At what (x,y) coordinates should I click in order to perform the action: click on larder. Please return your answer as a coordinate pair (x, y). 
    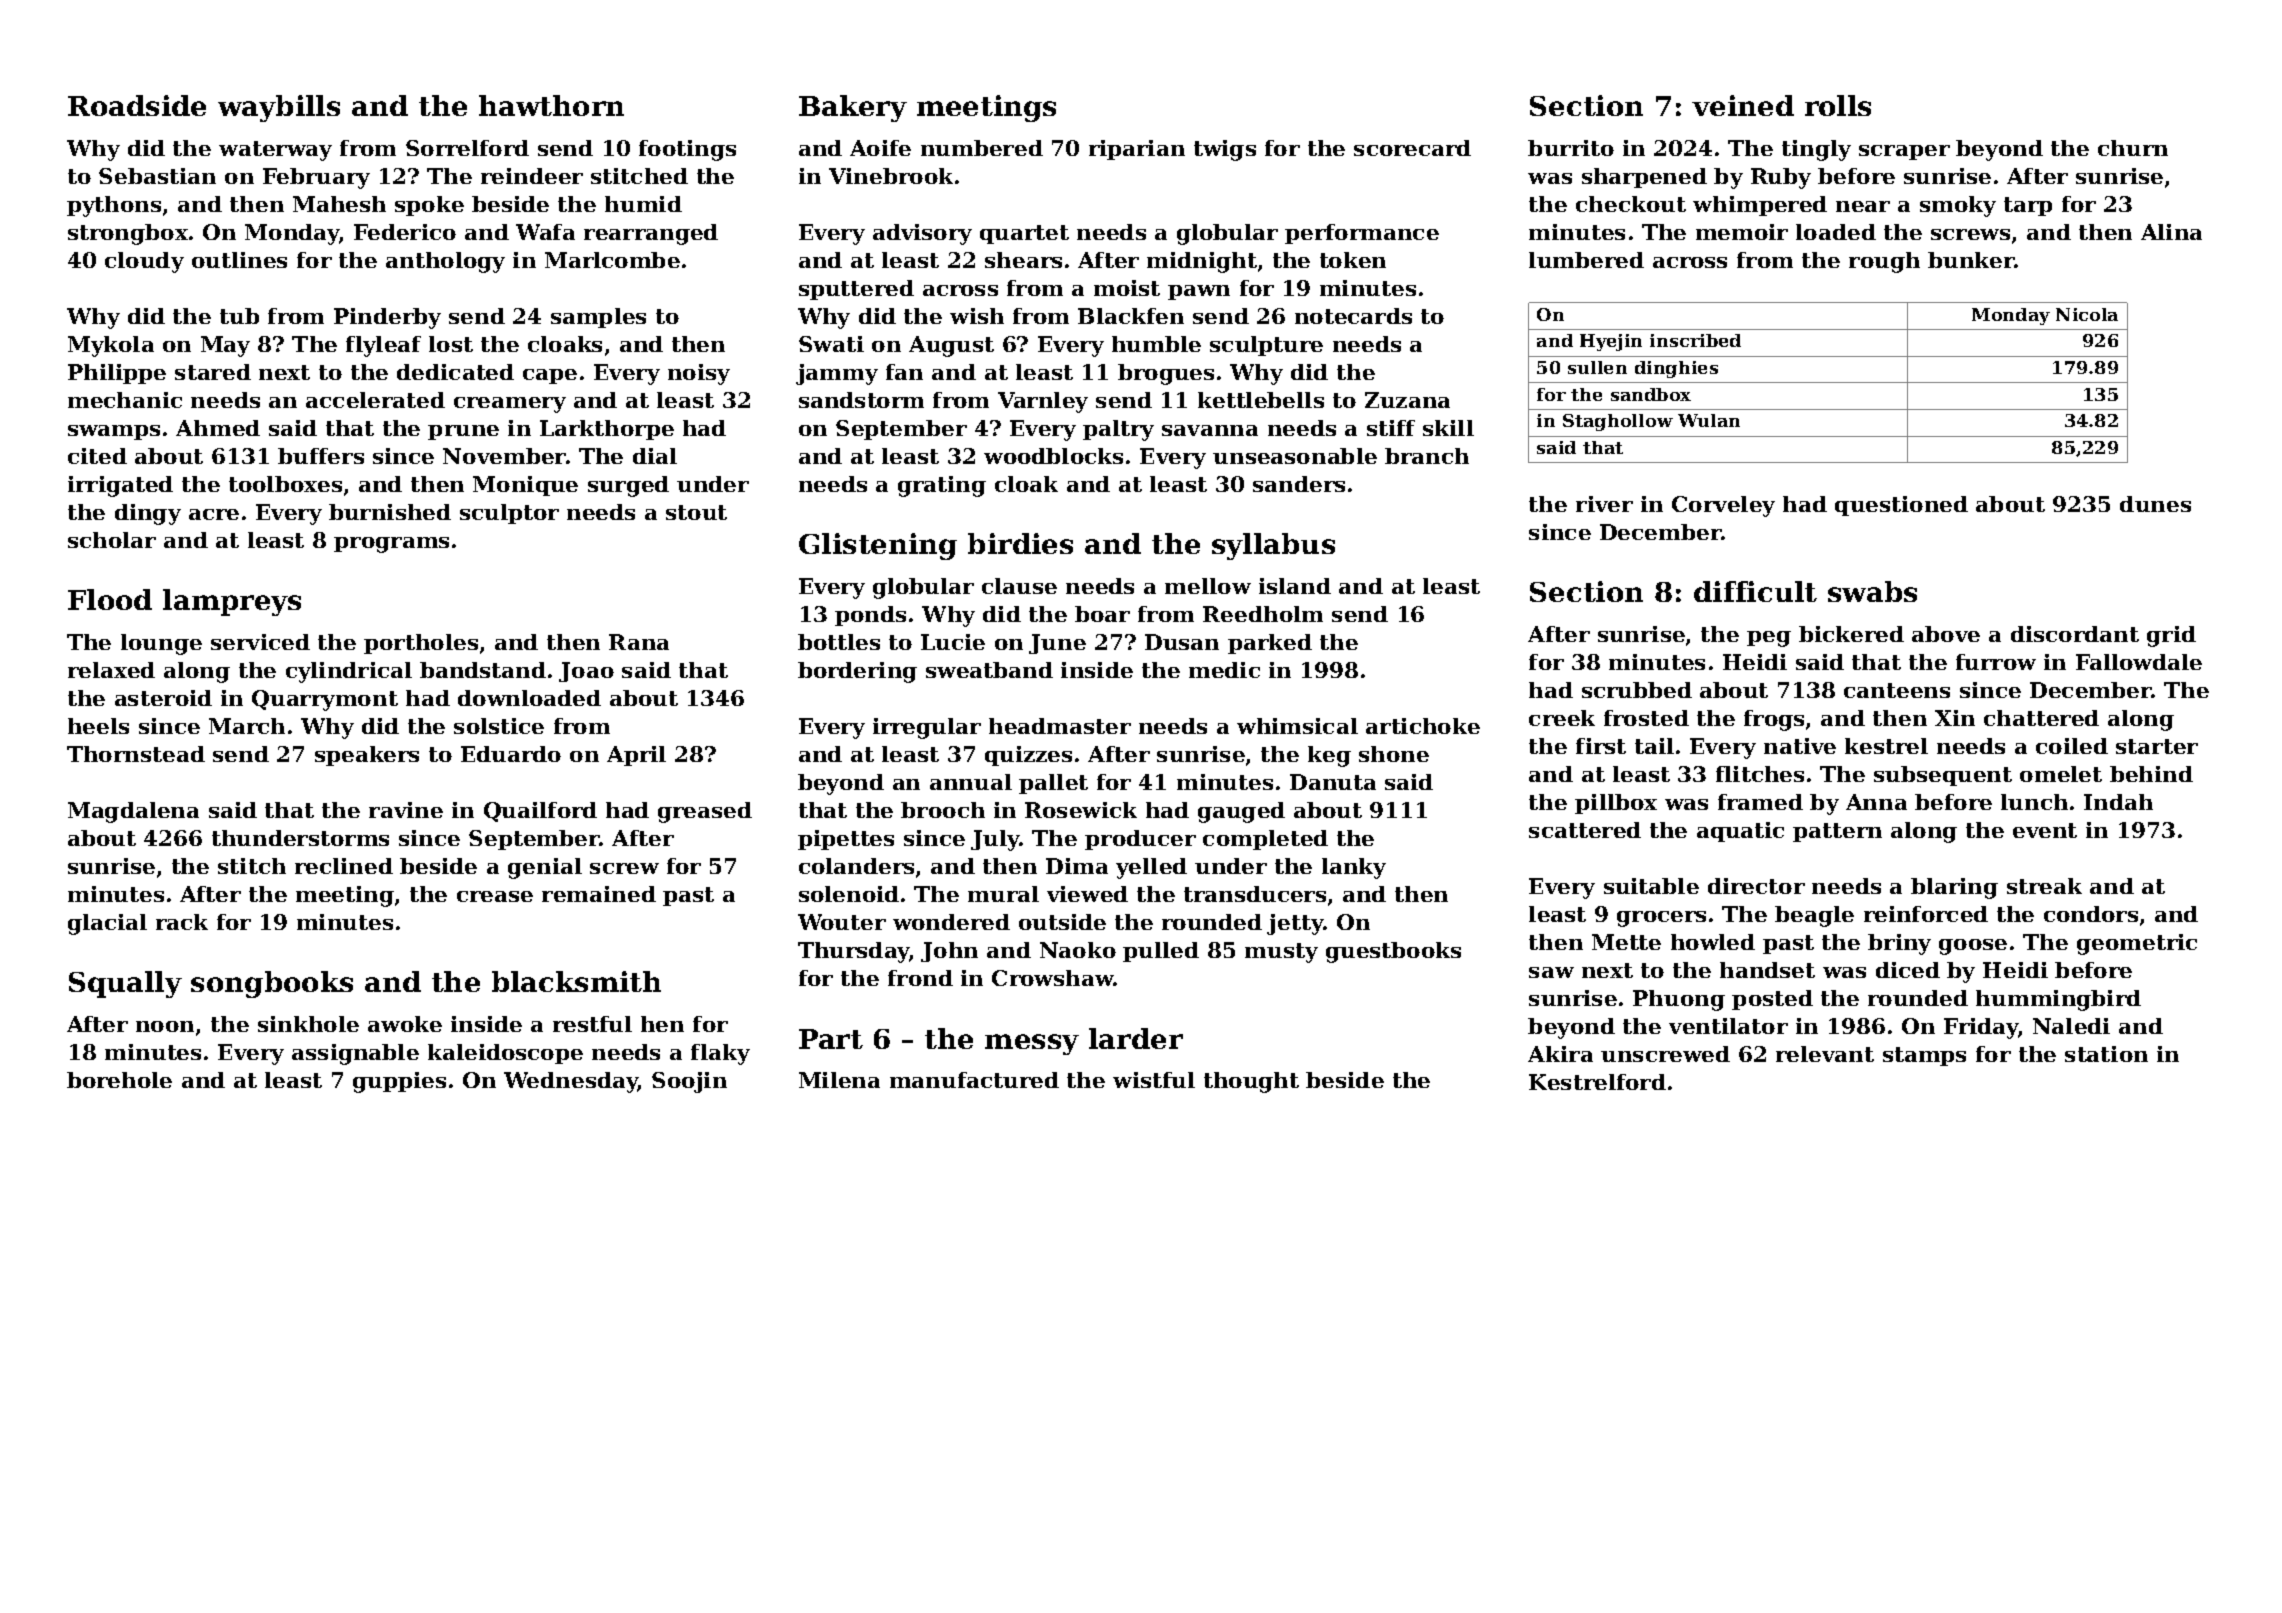
    Looking at the image, I should click on (1136, 1038).
